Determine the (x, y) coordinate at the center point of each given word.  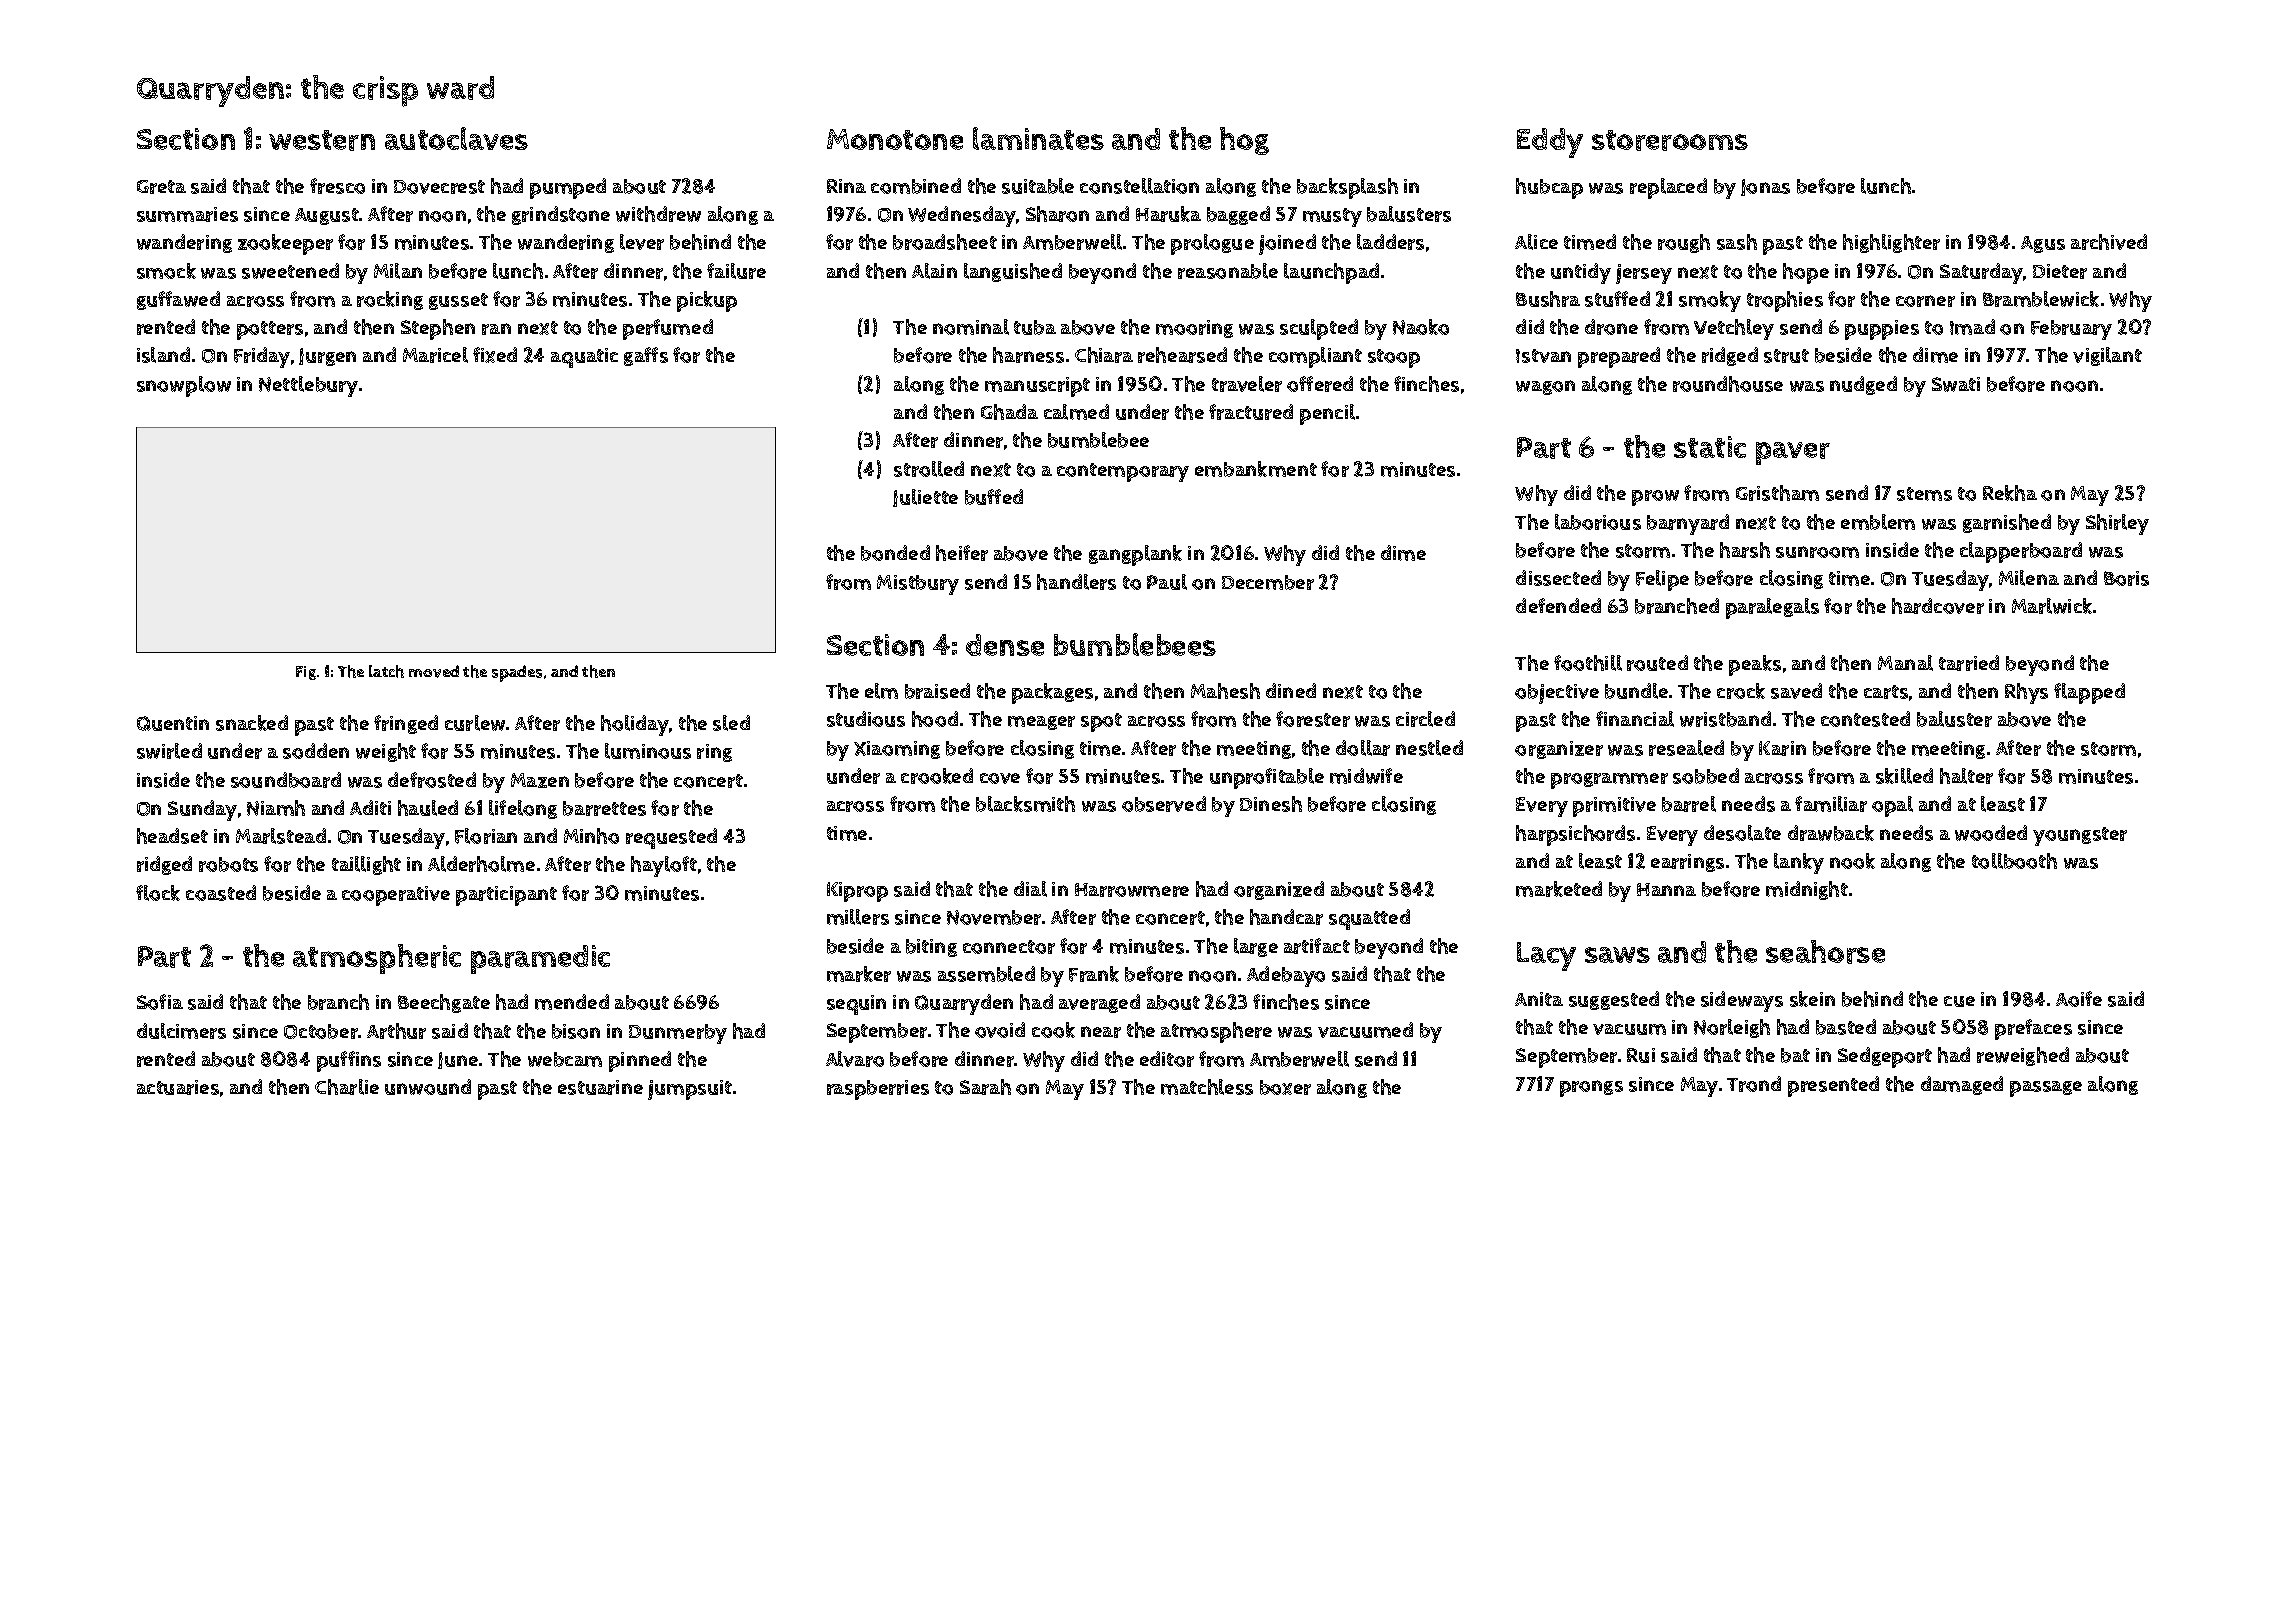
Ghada (1009, 412)
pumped (568, 188)
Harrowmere (1132, 890)
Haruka (1168, 214)
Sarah (985, 1087)
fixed (495, 355)
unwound (428, 1087)
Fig (306, 673)
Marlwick (2052, 606)
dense (1005, 645)
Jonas (1765, 187)
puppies (1882, 330)
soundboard (286, 780)
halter (1966, 776)
